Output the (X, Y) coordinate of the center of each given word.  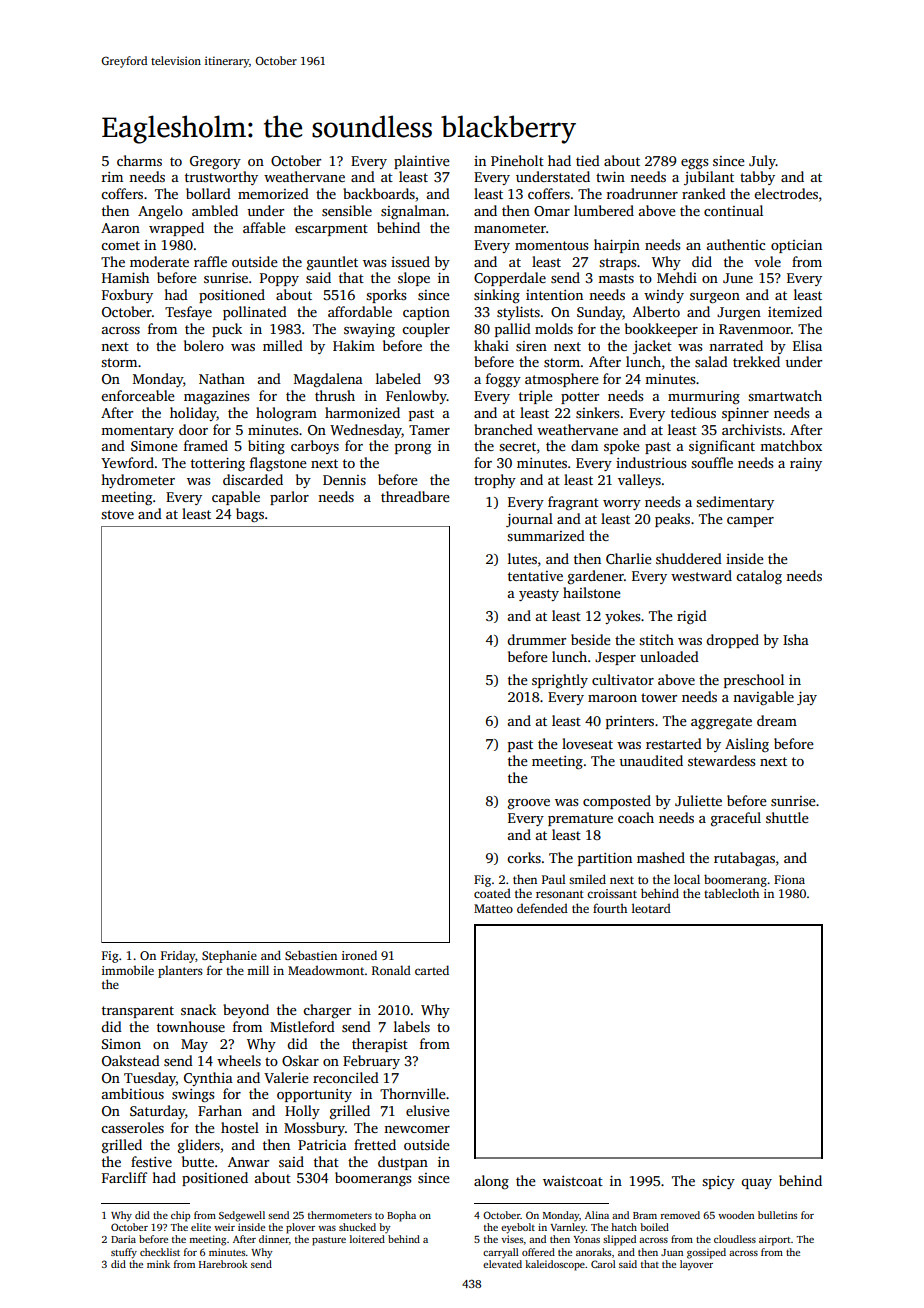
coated (492, 893)
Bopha (401, 1216)
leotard (651, 908)
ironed (359, 955)
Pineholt (517, 160)
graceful (736, 819)
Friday (178, 956)
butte (198, 1161)
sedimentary (735, 503)
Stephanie (229, 956)
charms (139, 160)
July (762, 162)
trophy (495, 481)
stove (117, 514)
